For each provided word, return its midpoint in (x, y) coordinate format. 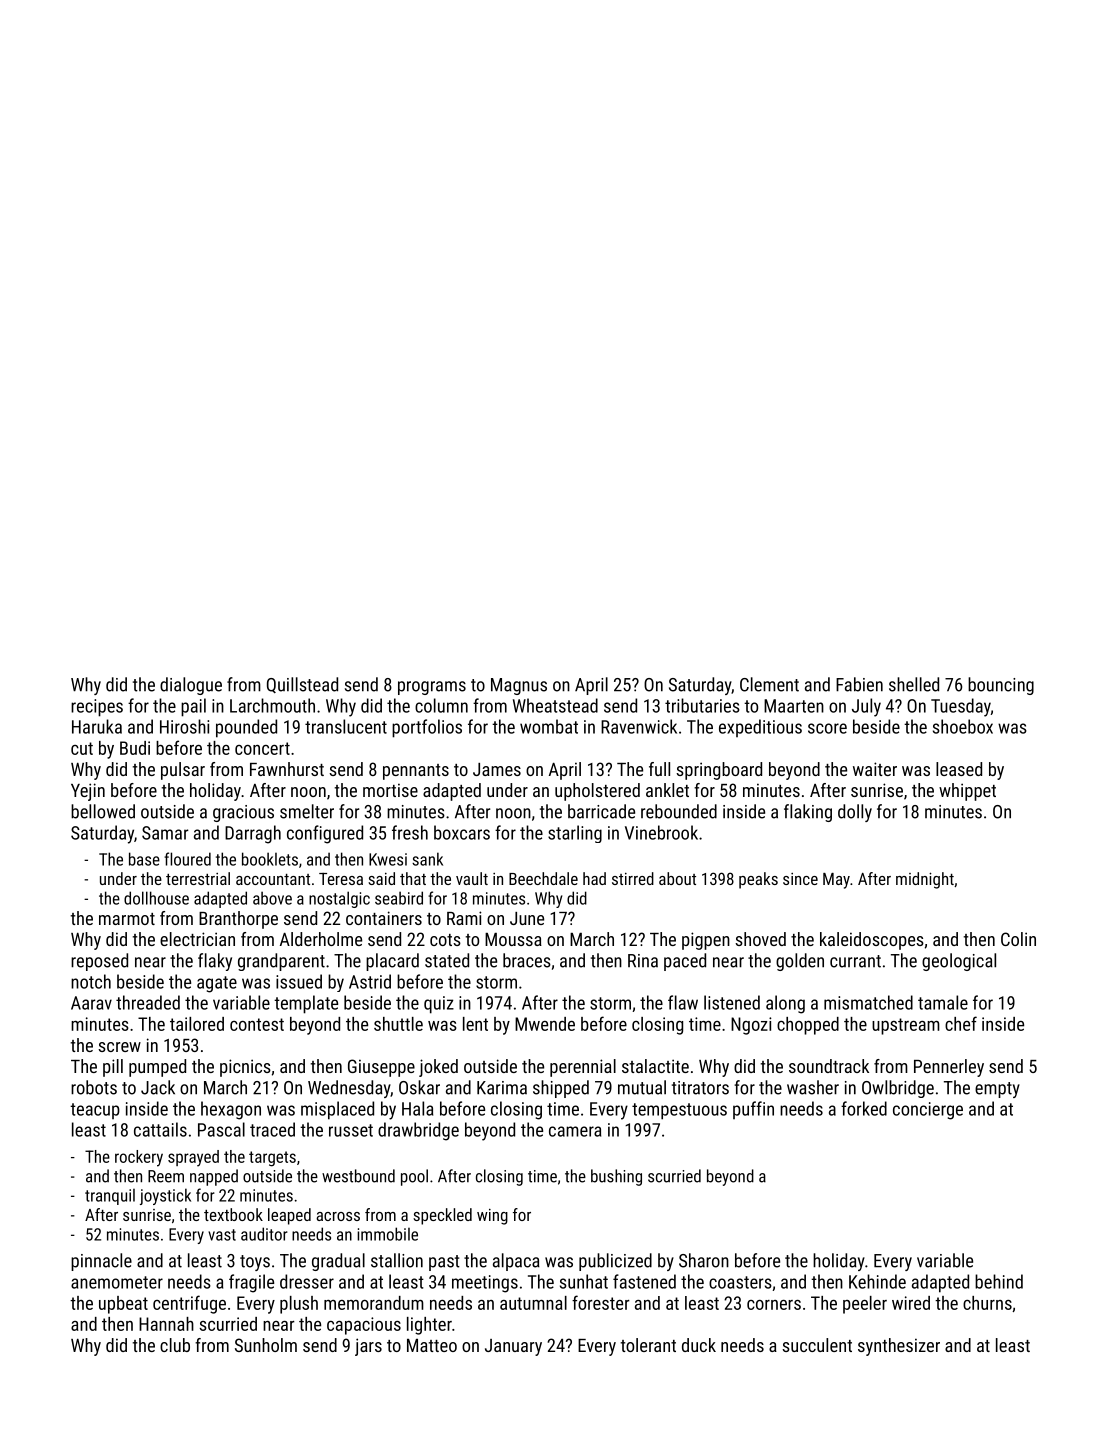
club (175, 1345)
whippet (967, 792)
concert (262, 748)
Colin (1018, 939)
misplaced (337, 1110)
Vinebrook (661, 832)
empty (997, 1090)
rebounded (679, 811)
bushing (616, 1177)
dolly (855, 813)
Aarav (91, 1003)
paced (685, 962)
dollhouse (156, 898)
